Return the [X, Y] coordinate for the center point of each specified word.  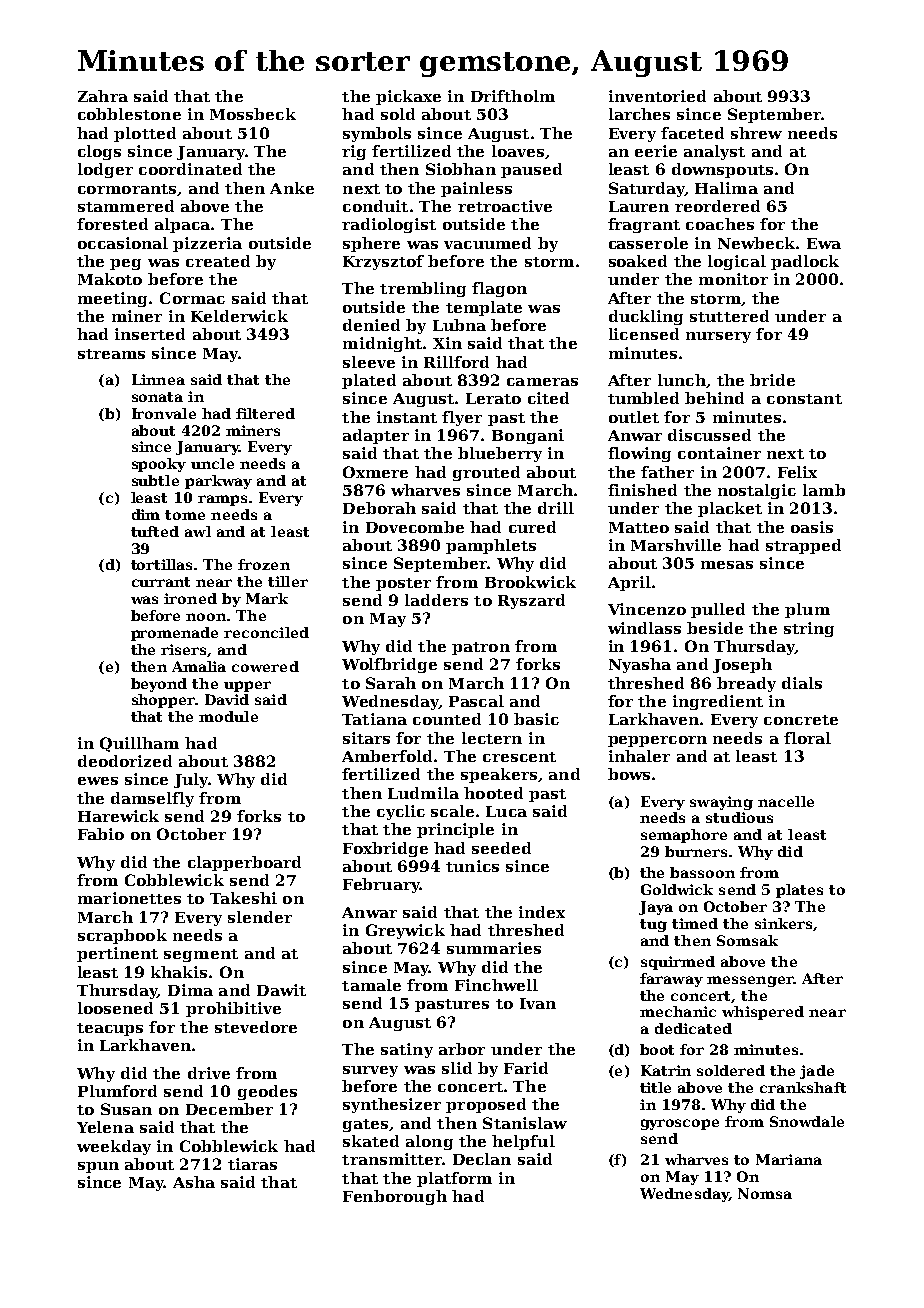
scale [452, 811]
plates [799, 891]
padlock [805, 262]
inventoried [657, 96]
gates [365, 1125]
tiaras [252, 1164]
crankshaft [803, 1087]
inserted [150, 334]
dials [802, 683]
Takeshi [243, 898]
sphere [371, 244]
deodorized [125, 761]
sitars [366, 738]
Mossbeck [253, 114]
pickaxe [408, 97]
